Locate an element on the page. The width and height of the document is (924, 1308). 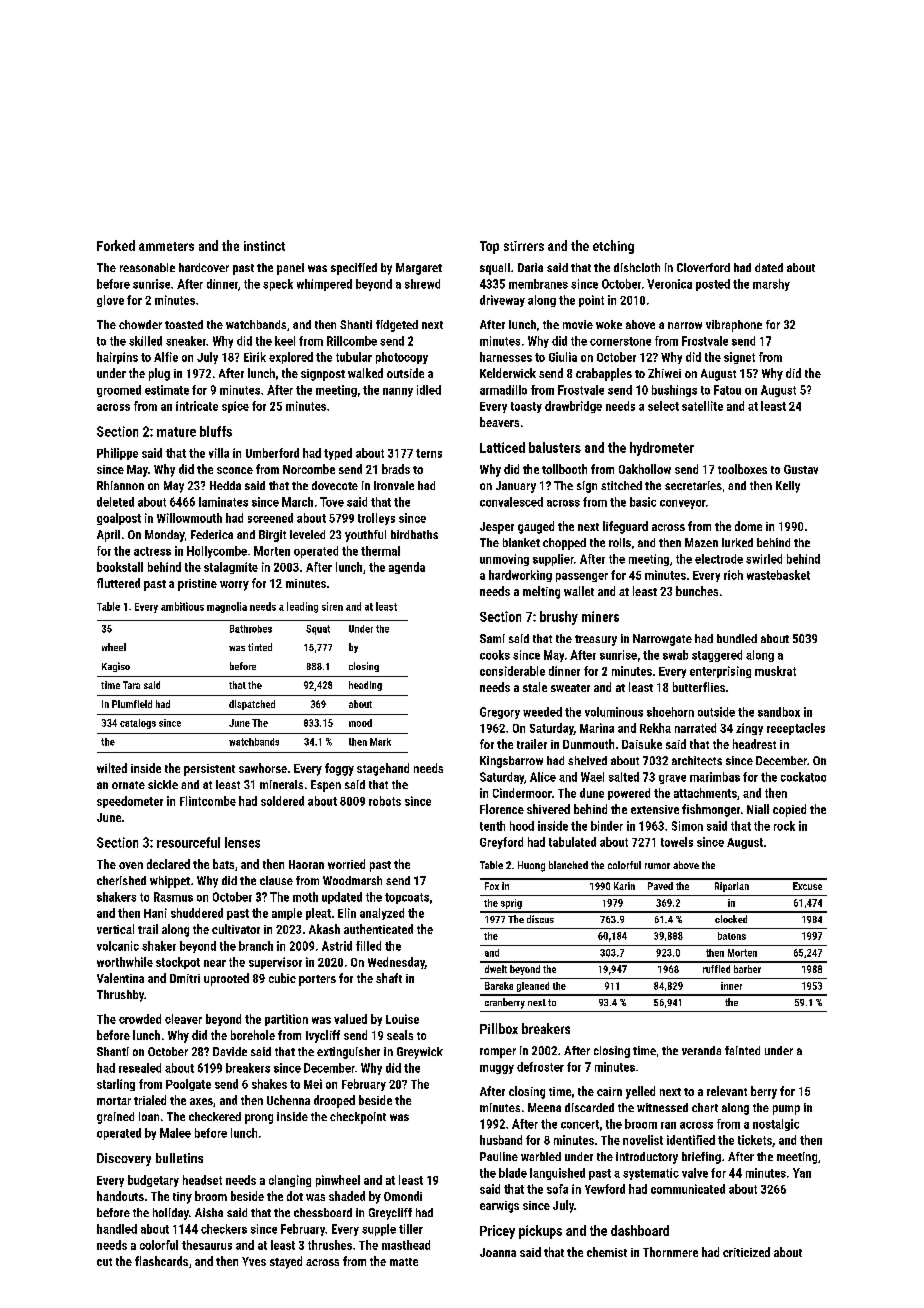
instinct is located at coordinates (264, 246).
